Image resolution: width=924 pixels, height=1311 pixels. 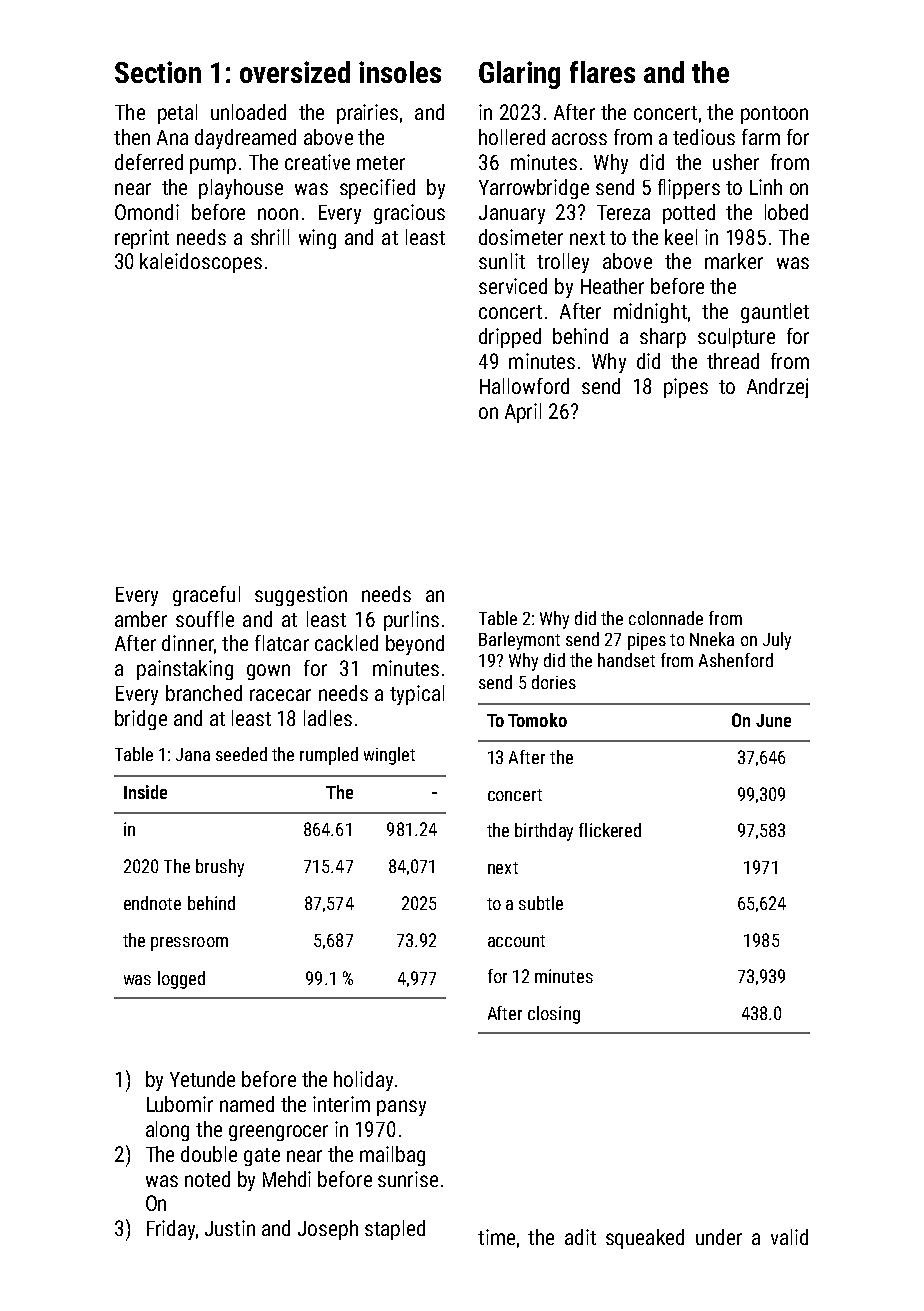 What do you see at coordinates (400, 72) in the screenshot?
I see `insoles` at bounding box center [400, 72].
